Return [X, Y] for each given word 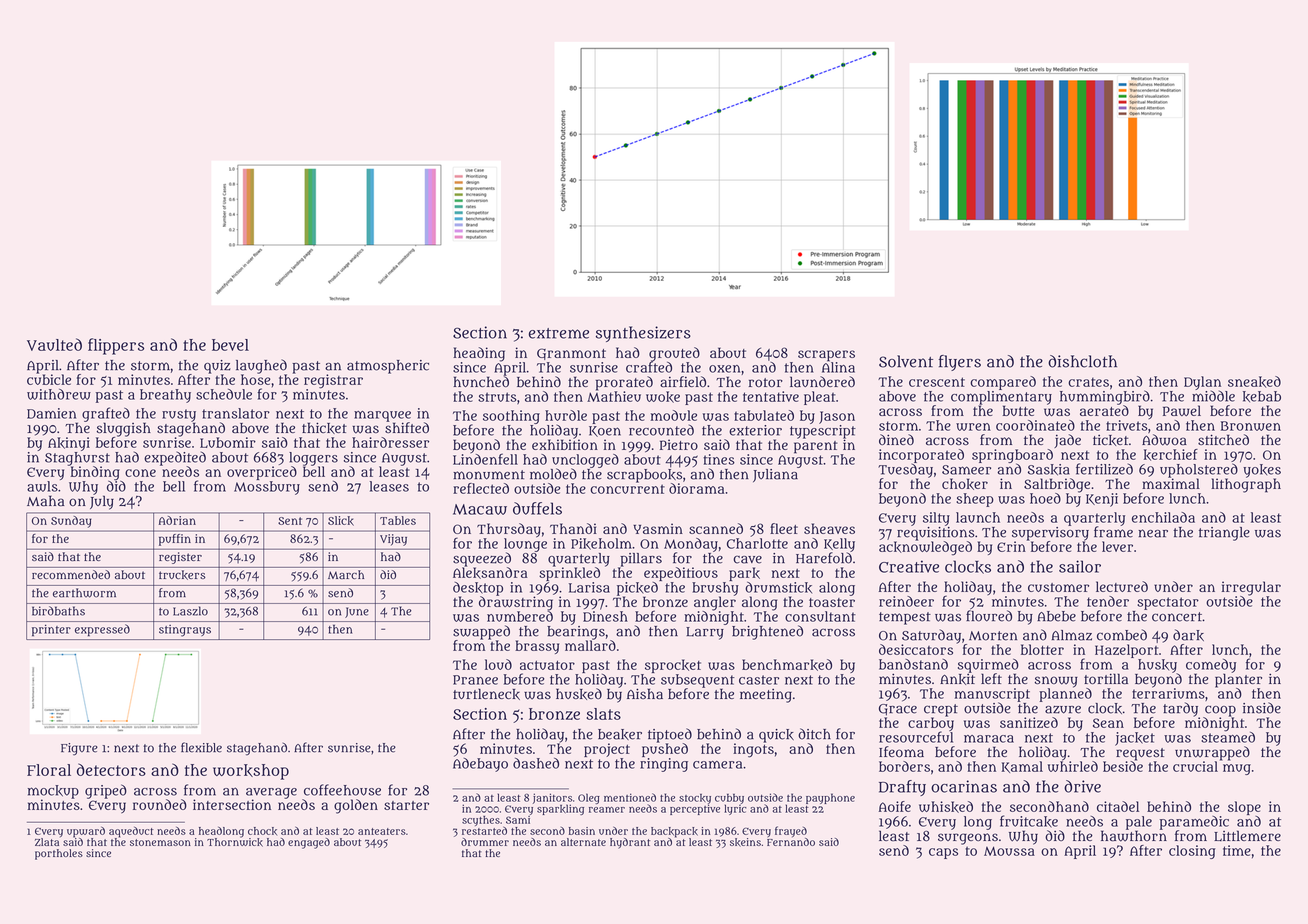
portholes [59, 854]
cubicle [49, 379]
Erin [1011, 546]
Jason [837, 417]
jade [1067, 441]
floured [989, 616]
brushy [715, 589]
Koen [605, 431]
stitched [1223, 439]
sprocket [673, 666]
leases [389, 486]
